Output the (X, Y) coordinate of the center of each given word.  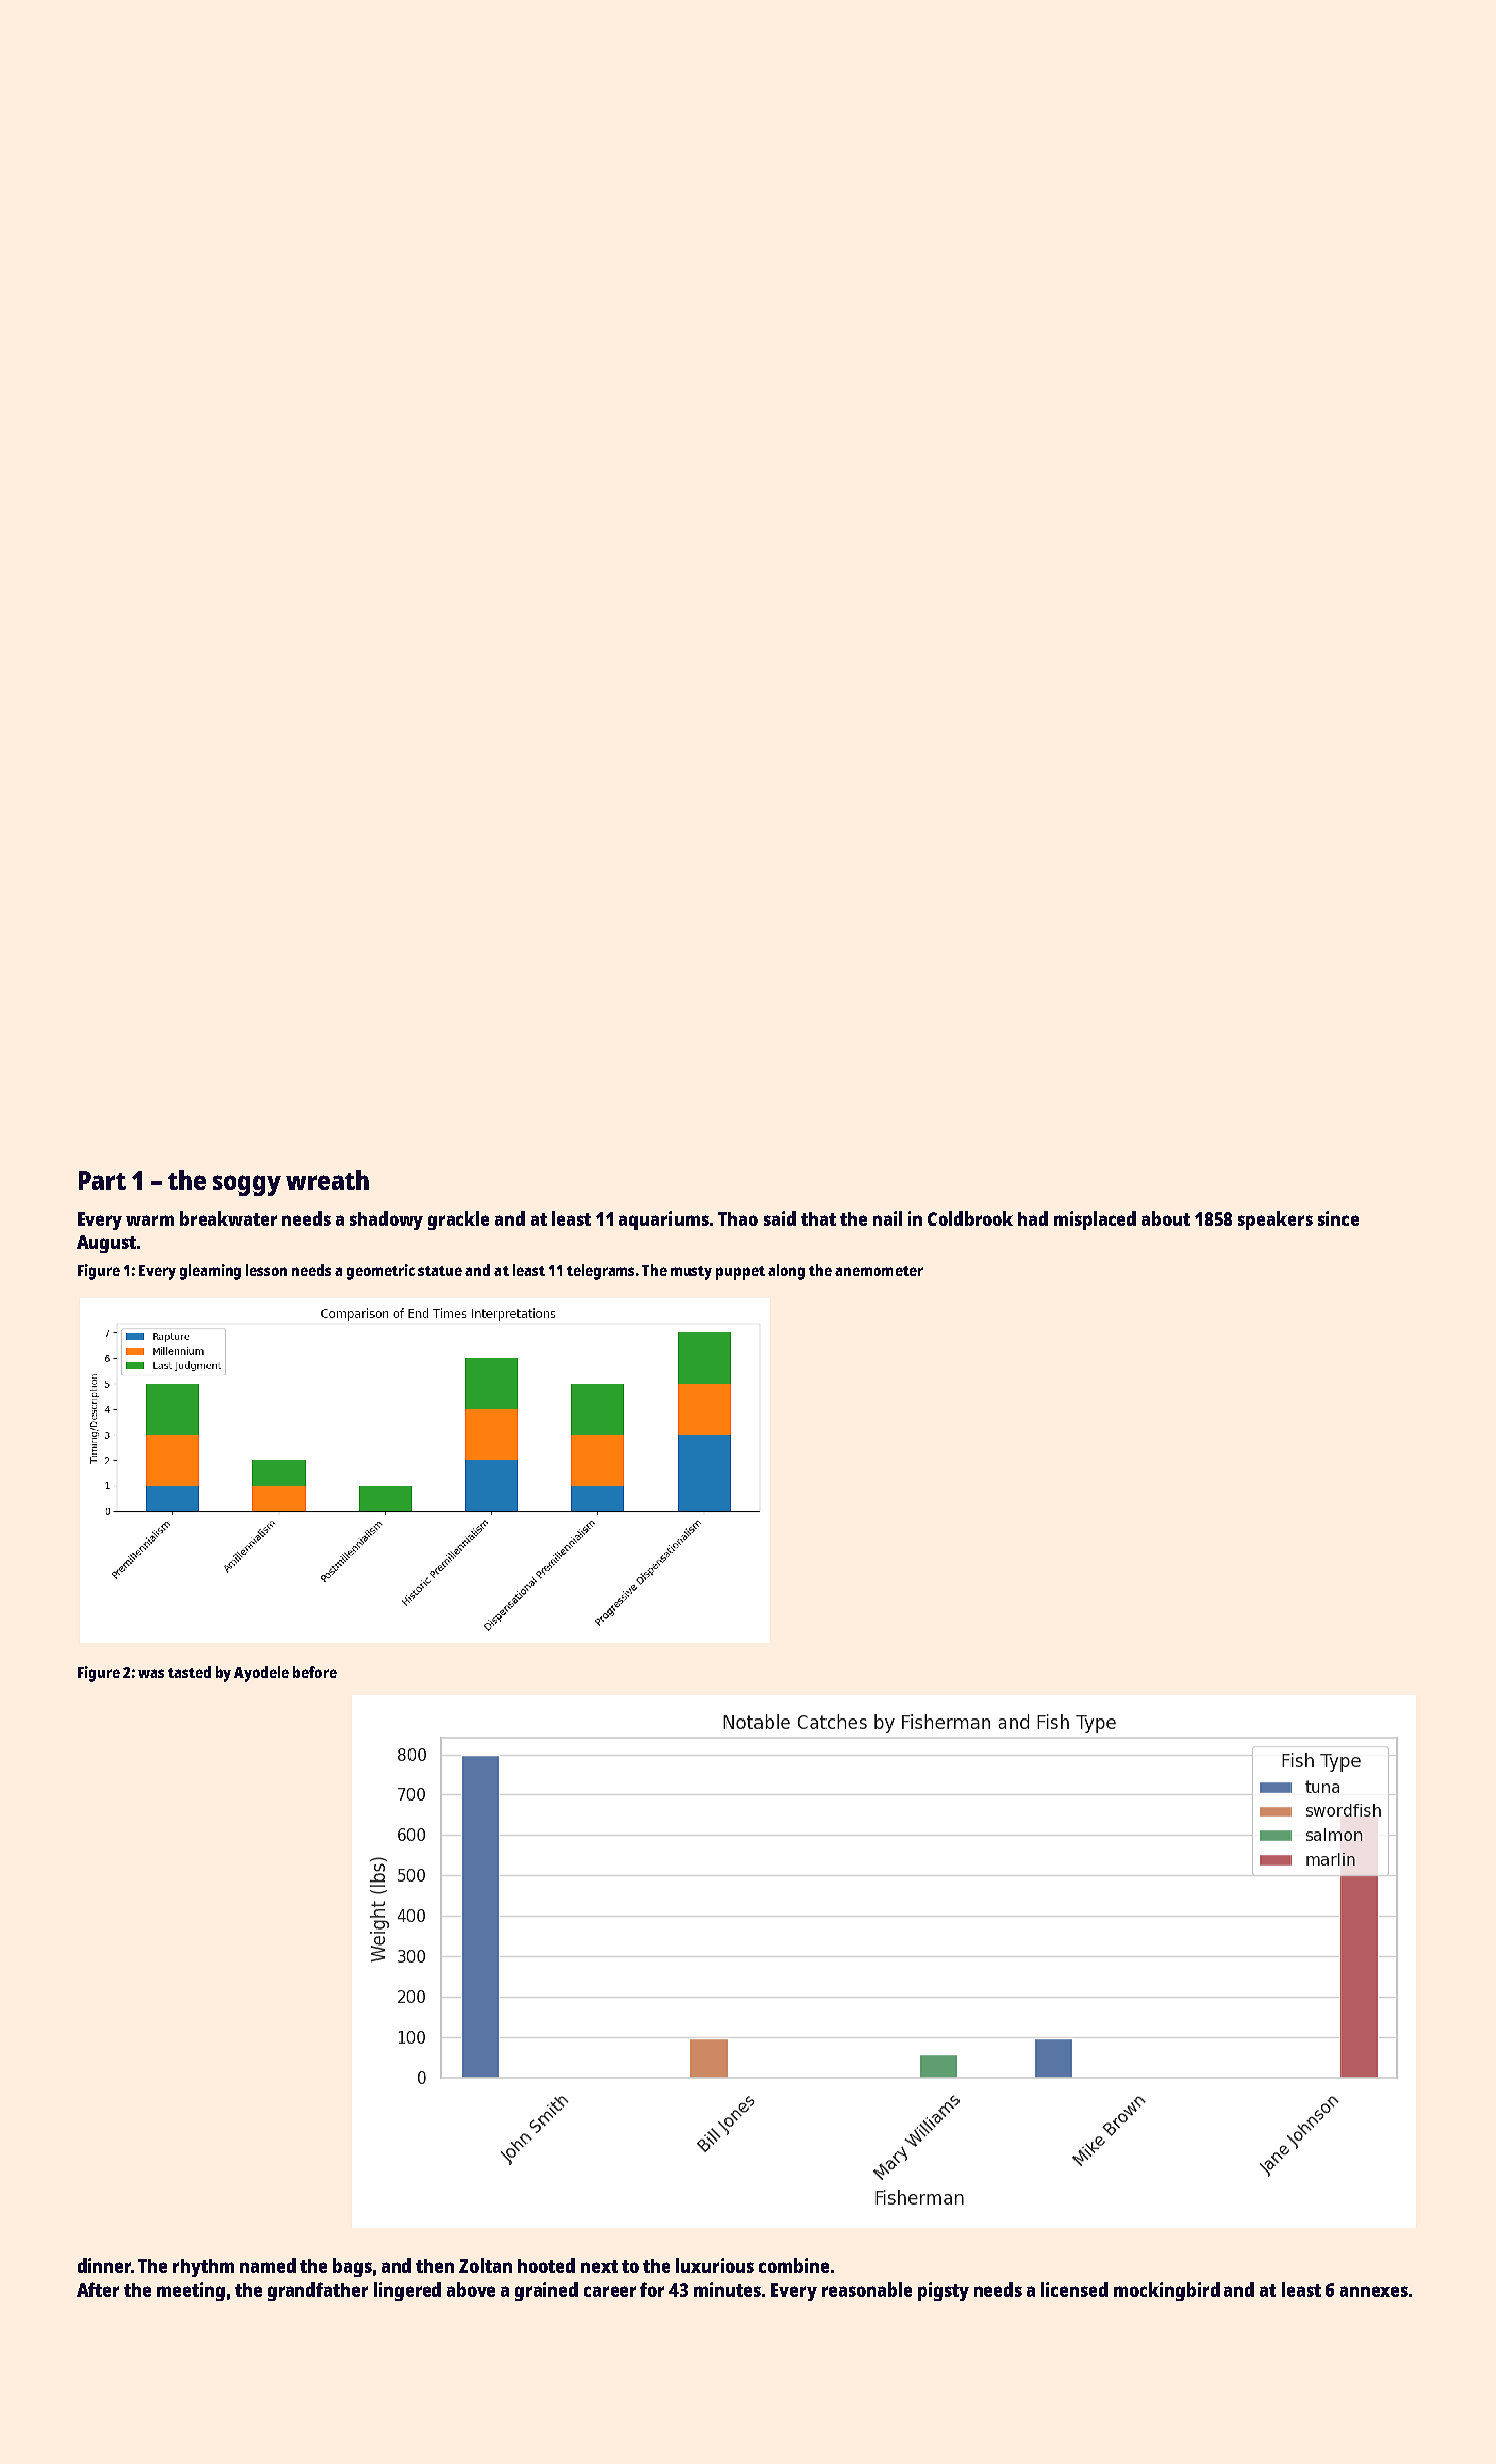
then (435, 2266)
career (610, 2291)
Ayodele (261, 1674)
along (786, 1272)
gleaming (210, 1272)
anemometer (879, 1271)
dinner (104, 2265)
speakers (1275, 1220)
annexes (1374, 2291)
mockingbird (1167, 2291)
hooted (546, 2265)
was (151, 1673)
